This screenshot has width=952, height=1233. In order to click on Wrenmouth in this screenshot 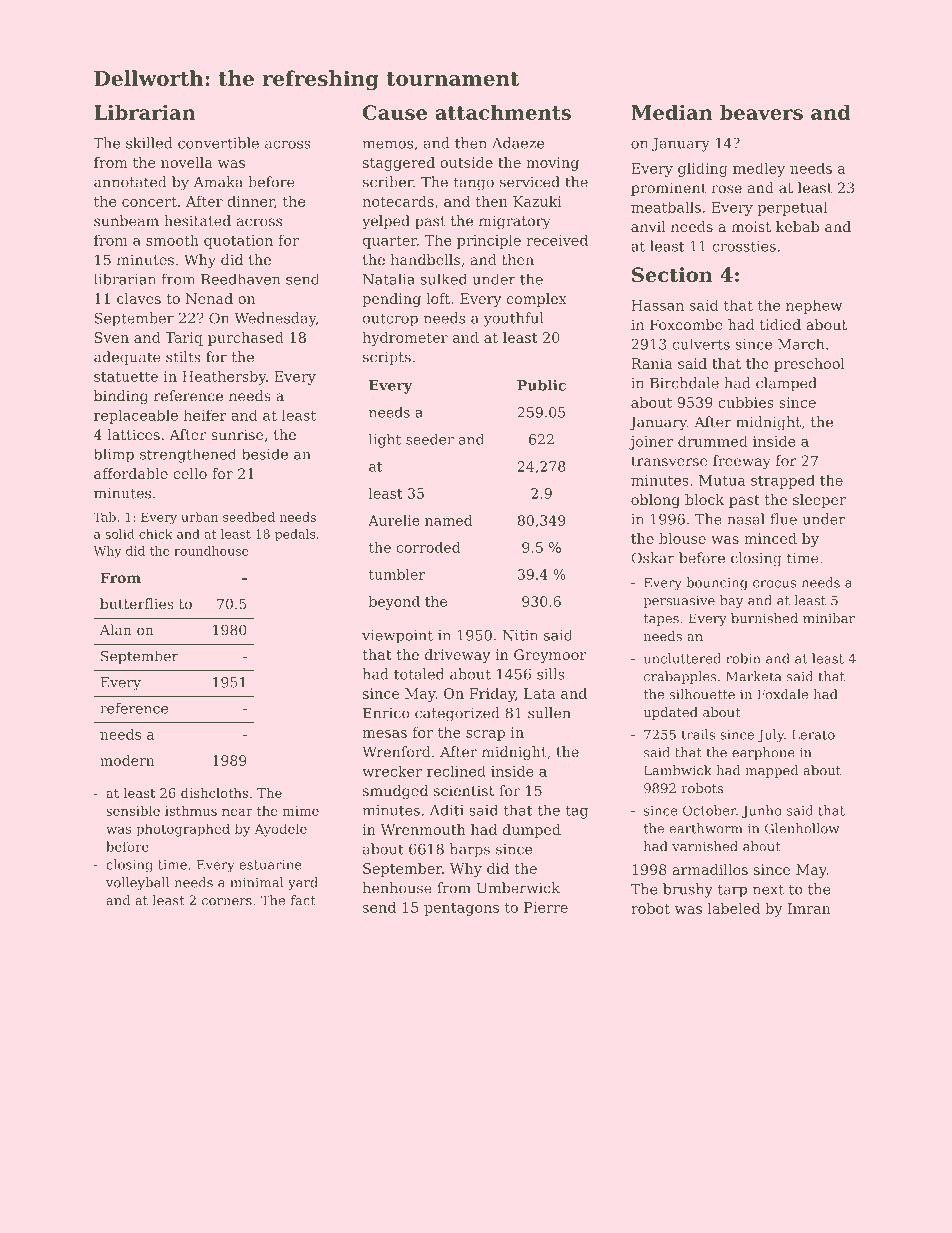, I will do `click(423, 829)`.
